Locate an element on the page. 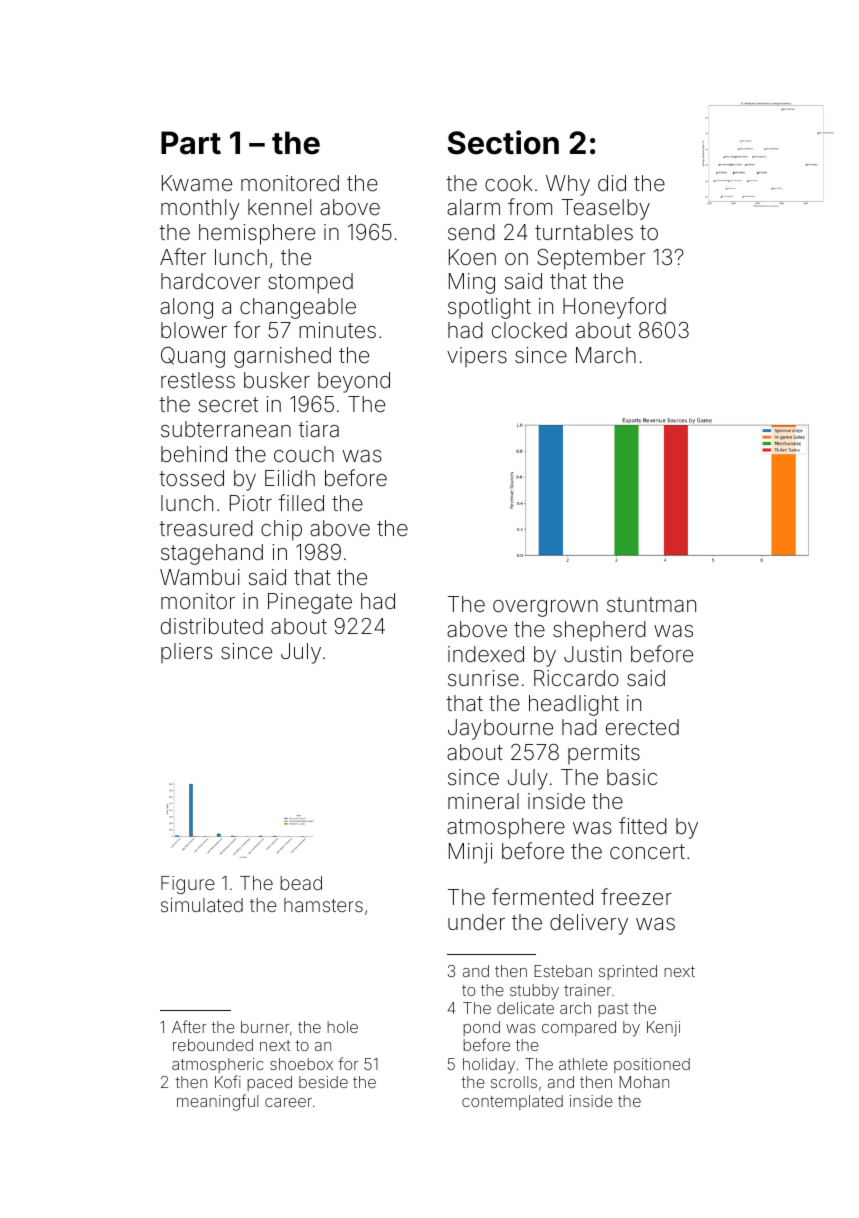 This document has width=859, height=1218. Jaybourne is located at coordinates (500, 729).
